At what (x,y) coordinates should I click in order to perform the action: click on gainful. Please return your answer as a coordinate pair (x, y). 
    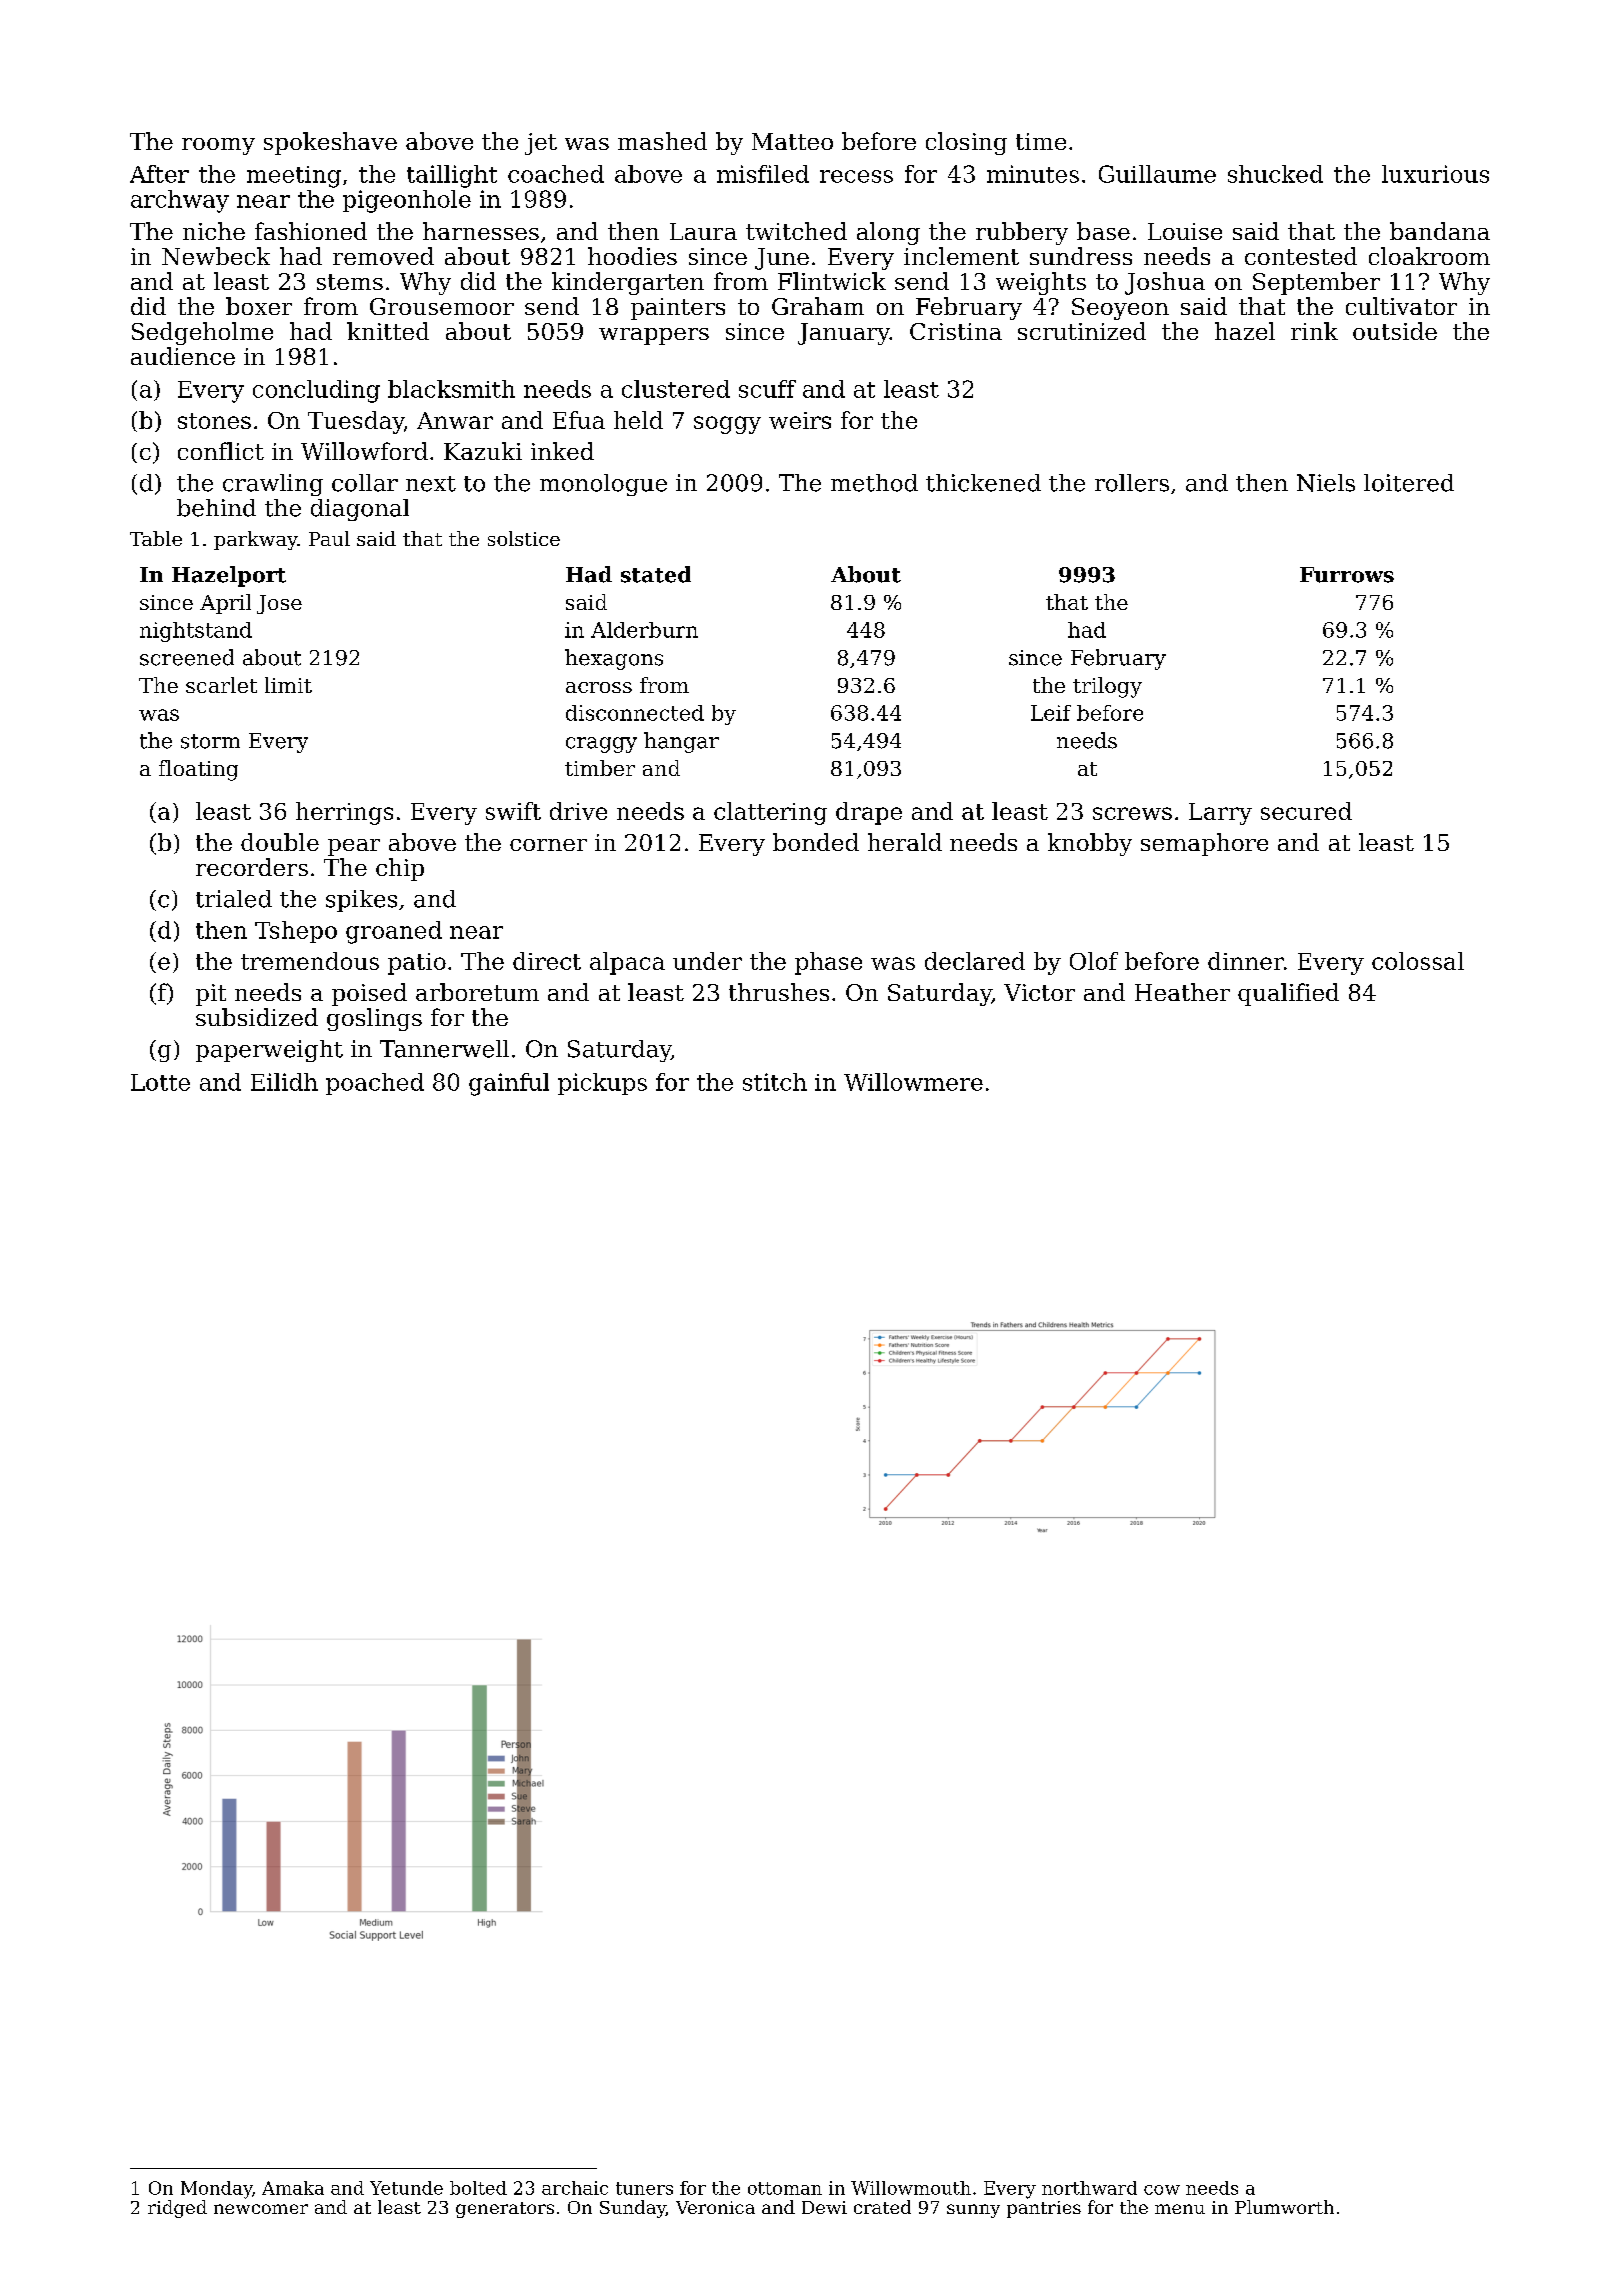
    Looking at the image, I should click on (509, 1084).
